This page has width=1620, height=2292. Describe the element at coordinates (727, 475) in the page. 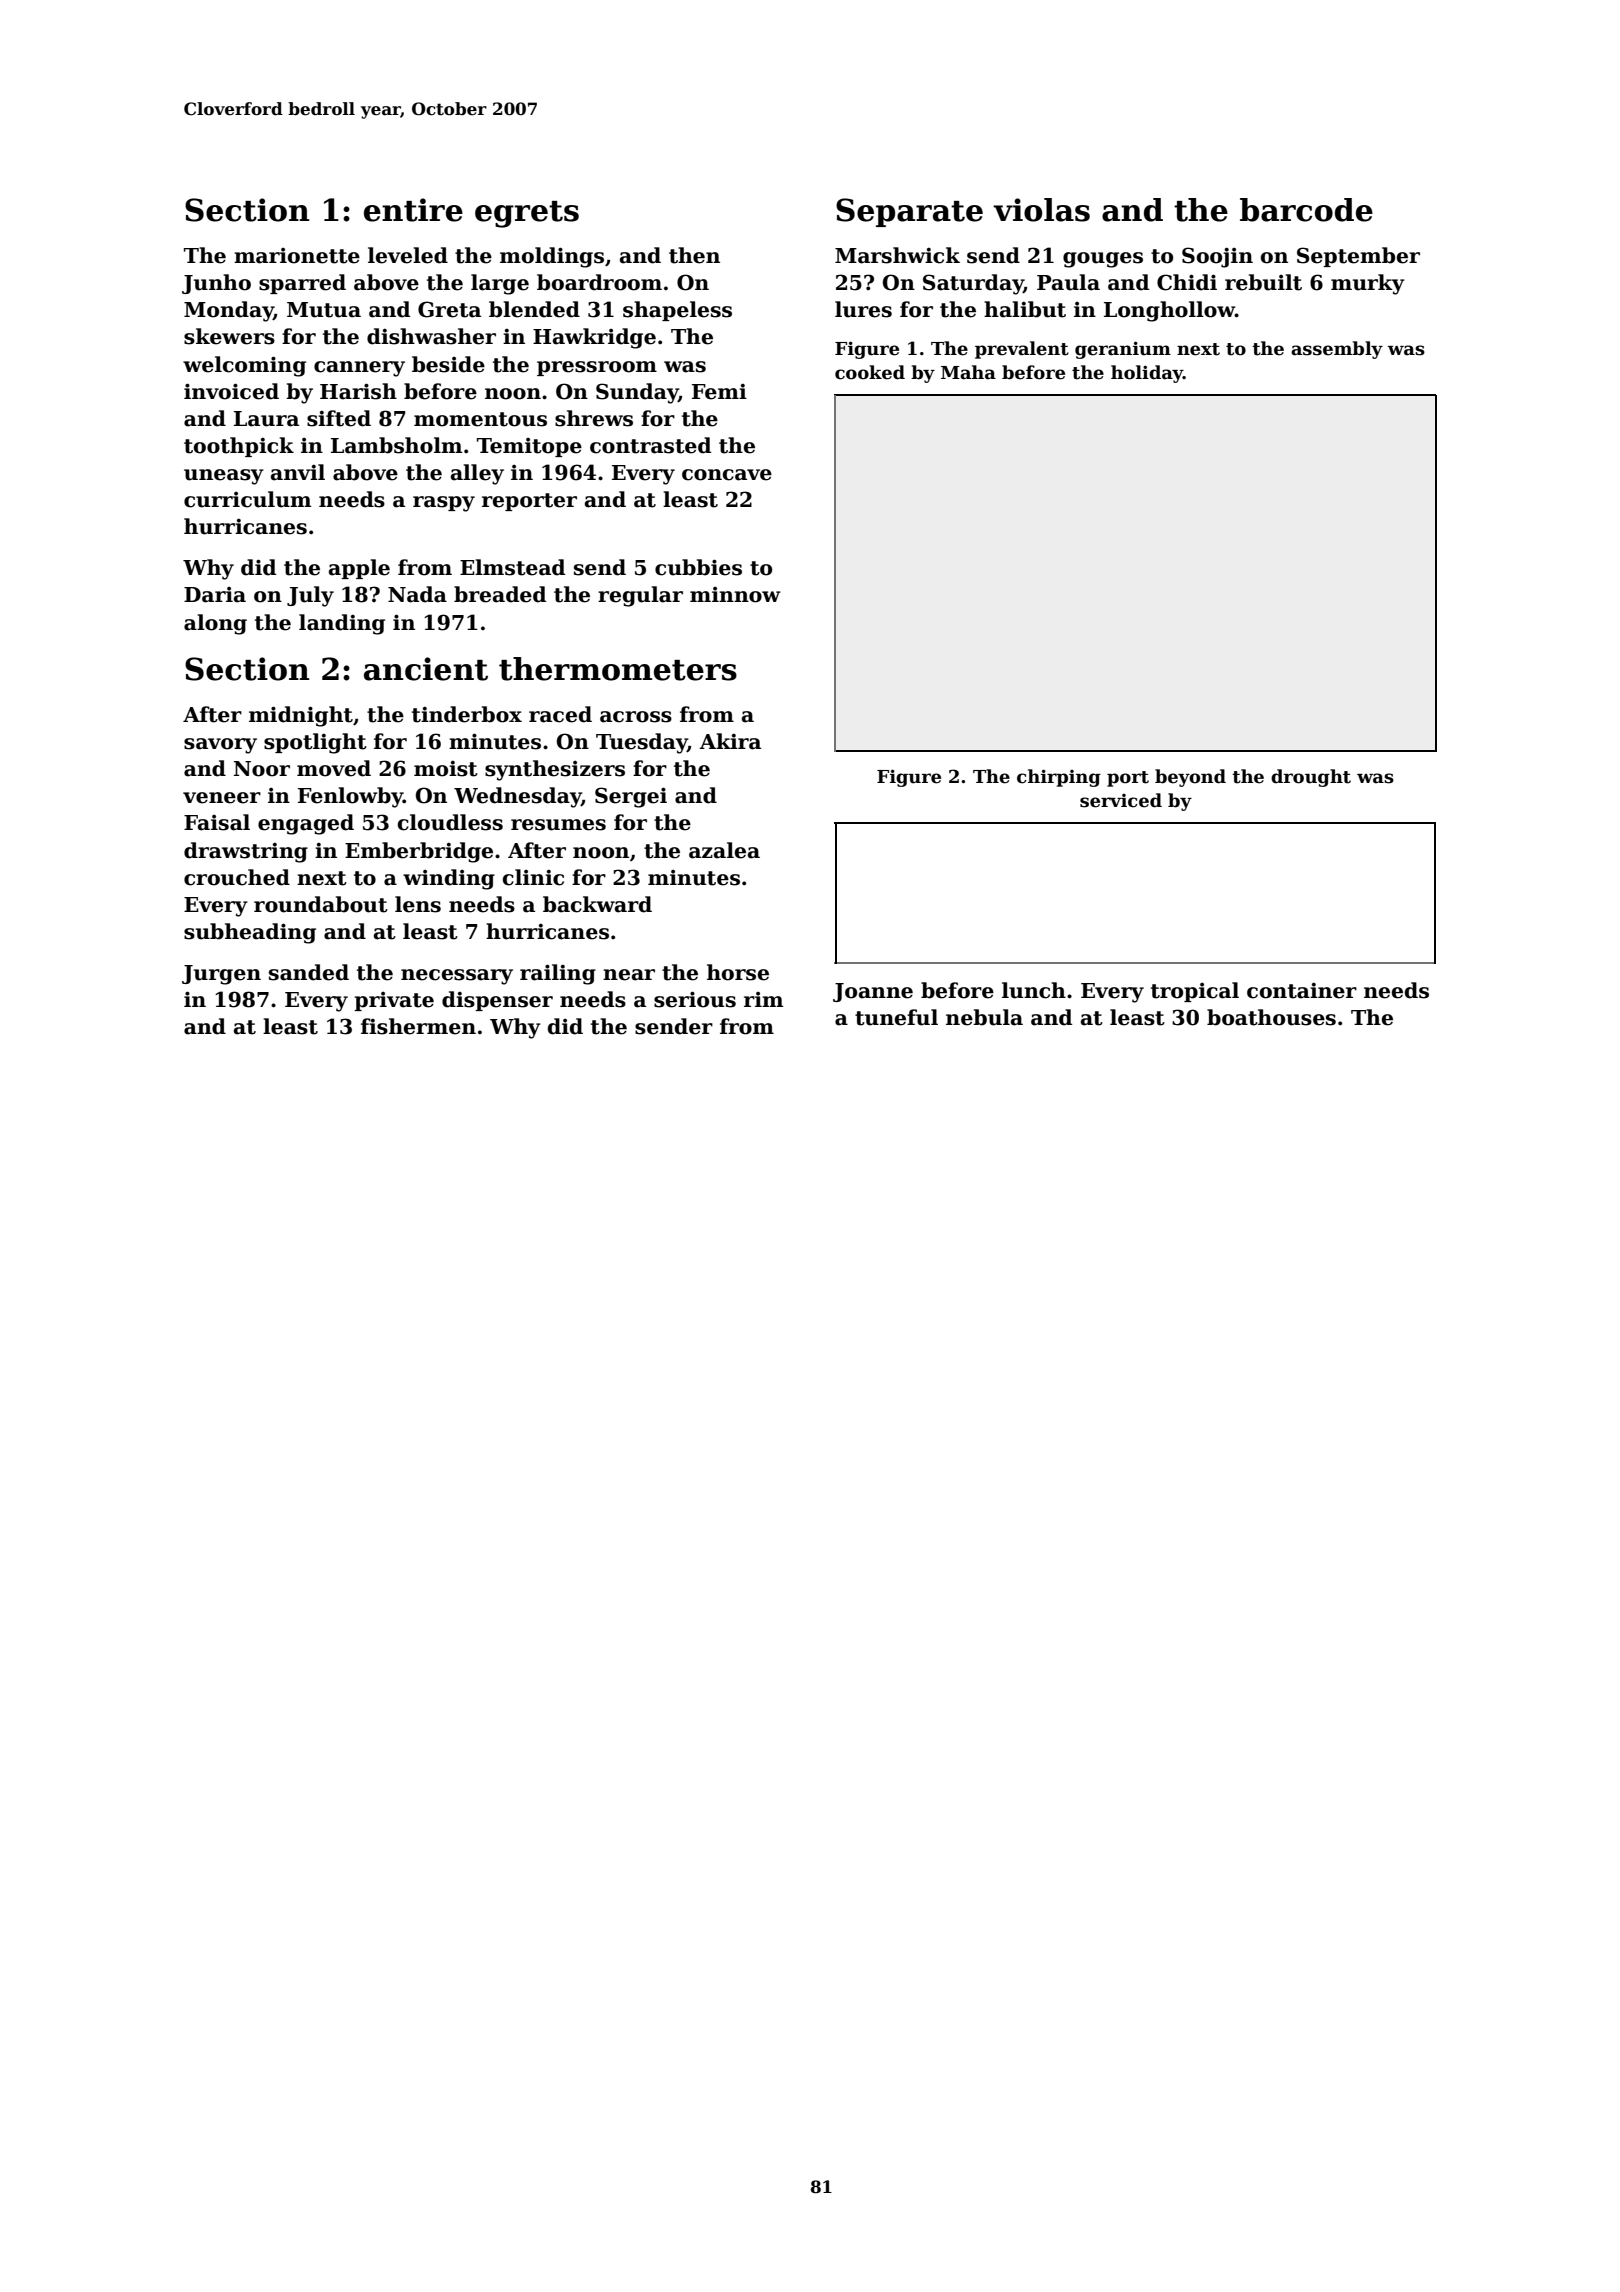

I see `concave` at that location.
